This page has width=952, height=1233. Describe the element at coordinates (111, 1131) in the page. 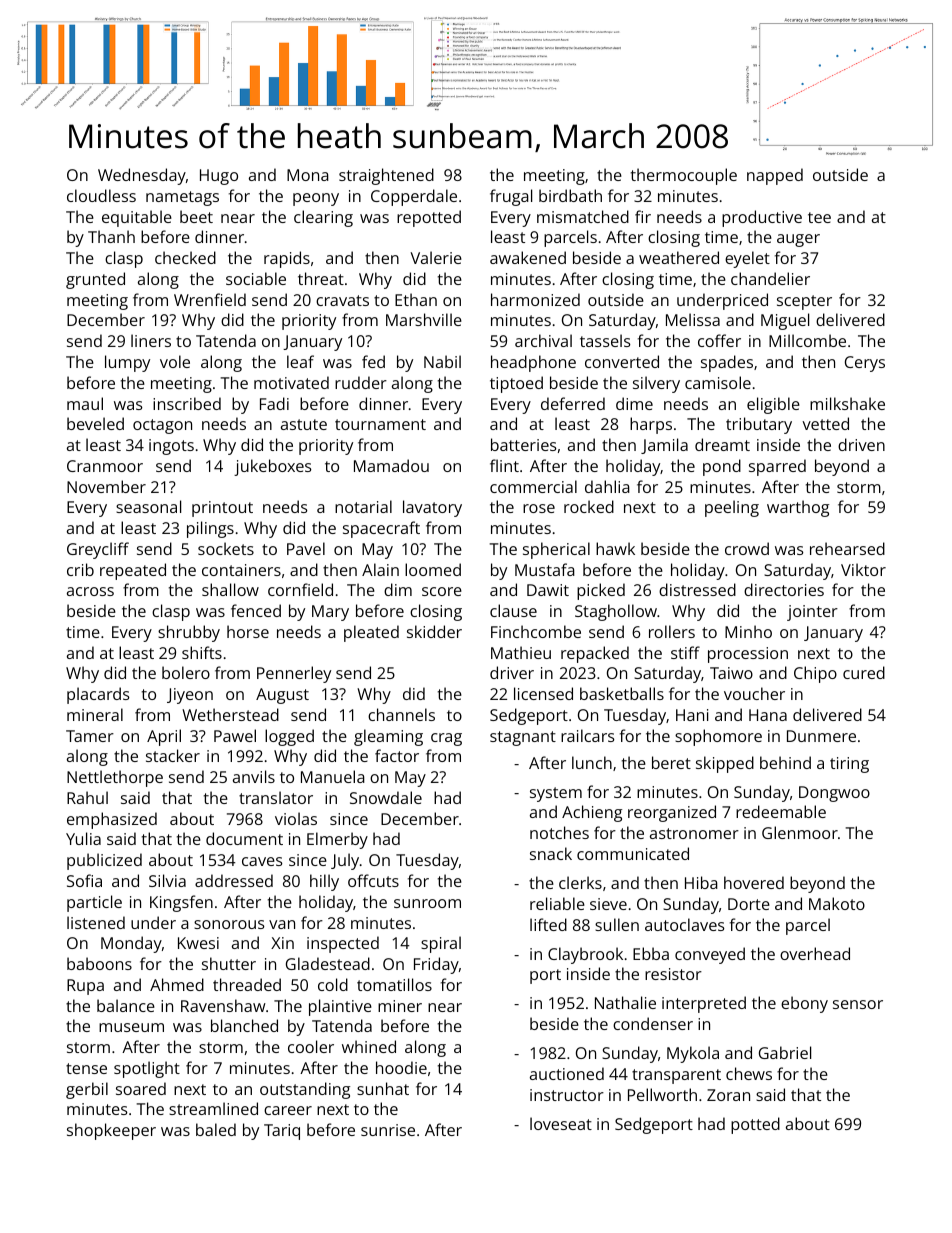

I see `shopkeeper` at that location.
